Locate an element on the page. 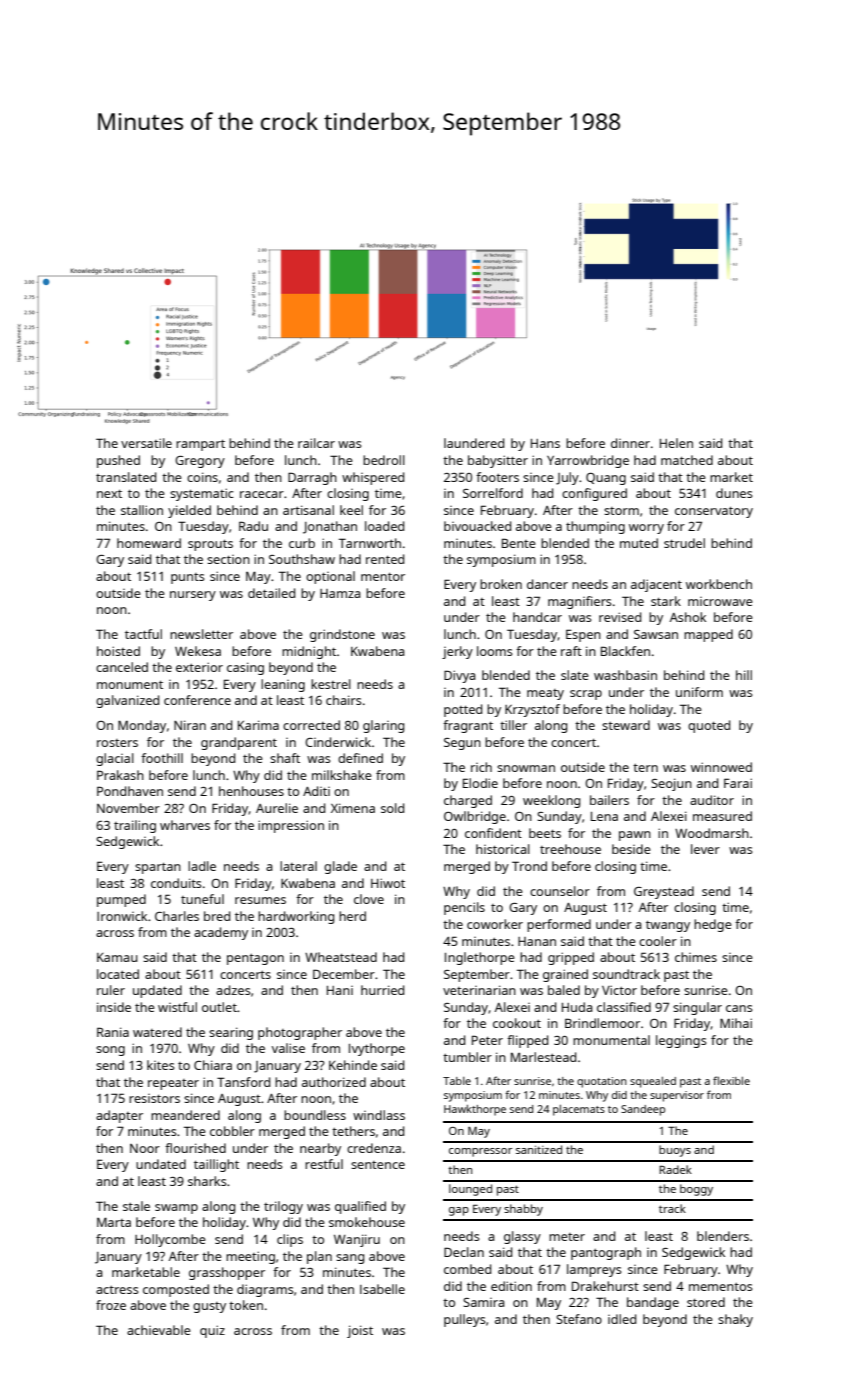 Image resolution: width=849 pixels, height=1400 pixels. washbasin is located at coordinates (625, 675).
